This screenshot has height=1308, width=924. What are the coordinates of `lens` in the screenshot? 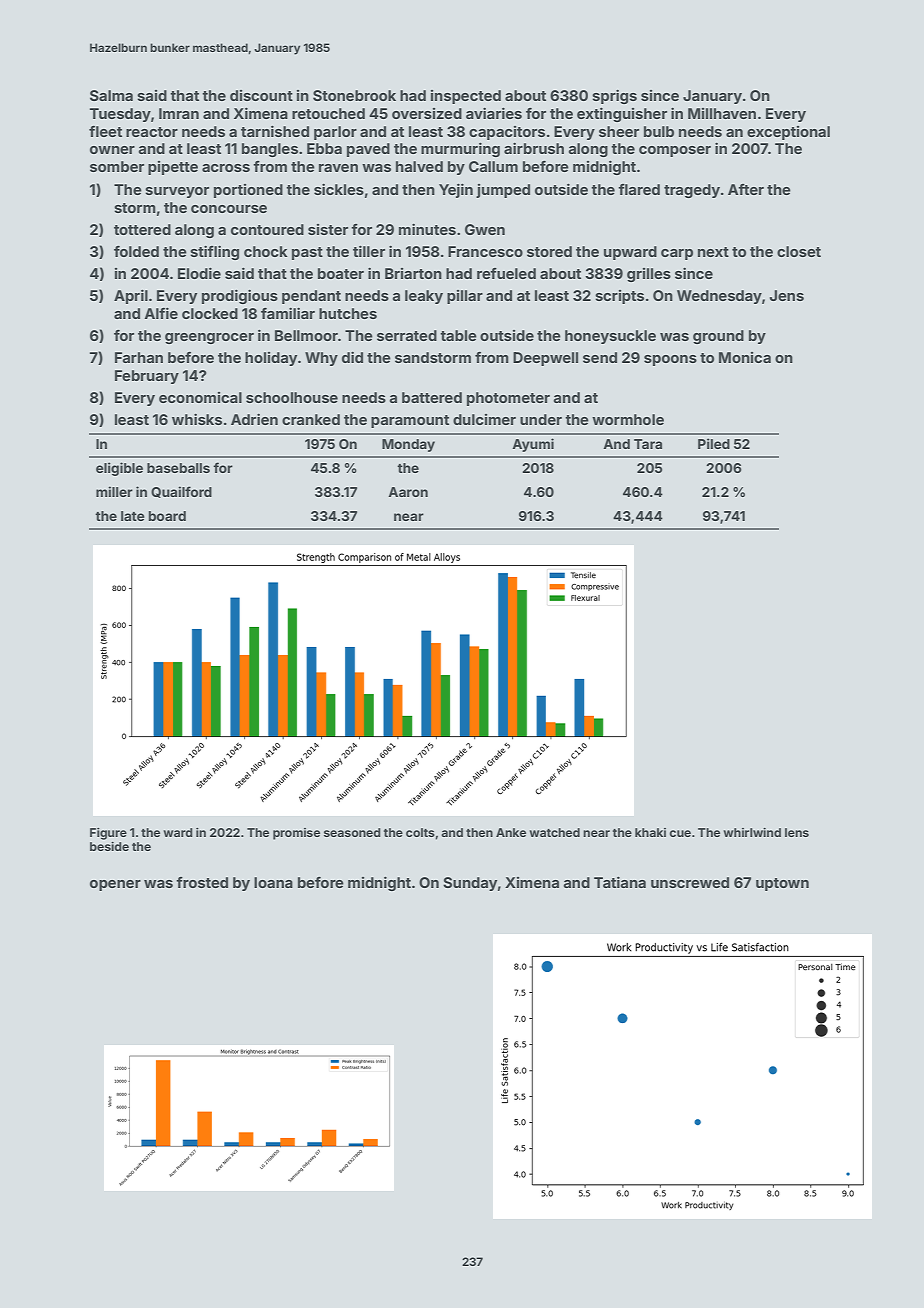 It's located at (797, 832).
